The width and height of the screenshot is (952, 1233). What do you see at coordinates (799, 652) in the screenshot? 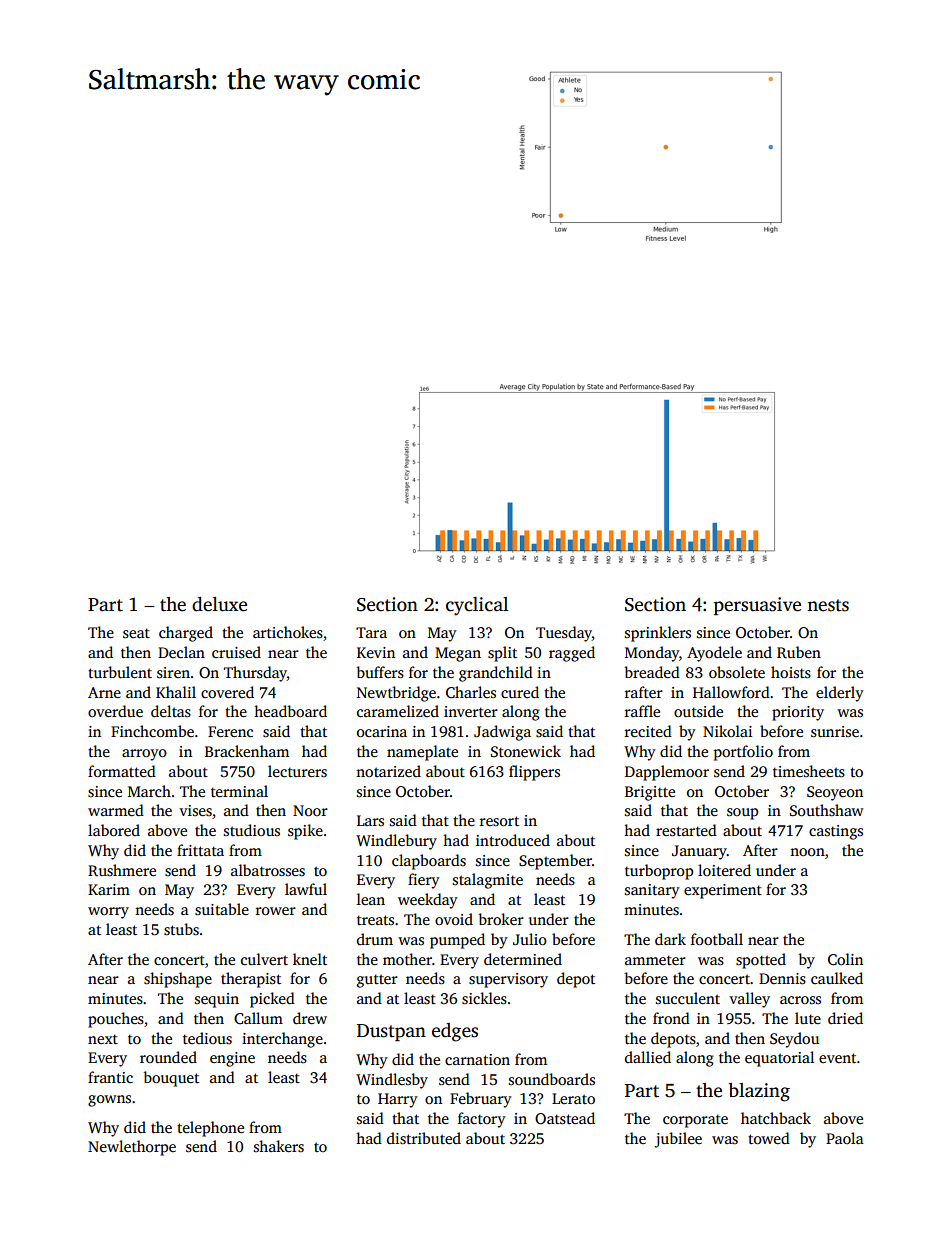
I see `Ruben` at bounding box center [799, 652].
